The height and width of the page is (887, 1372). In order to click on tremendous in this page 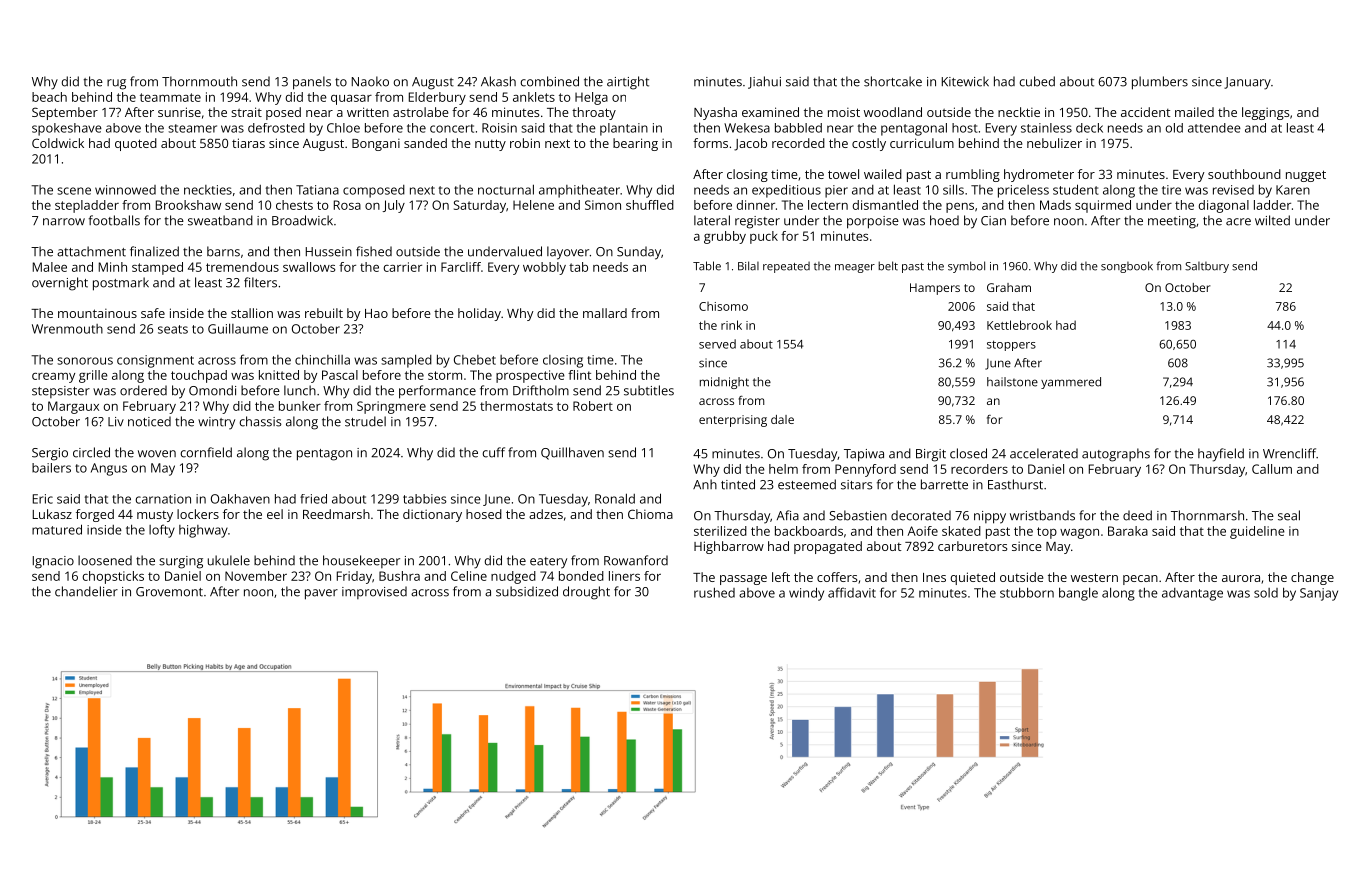, I will do `click(242, 267)`.
